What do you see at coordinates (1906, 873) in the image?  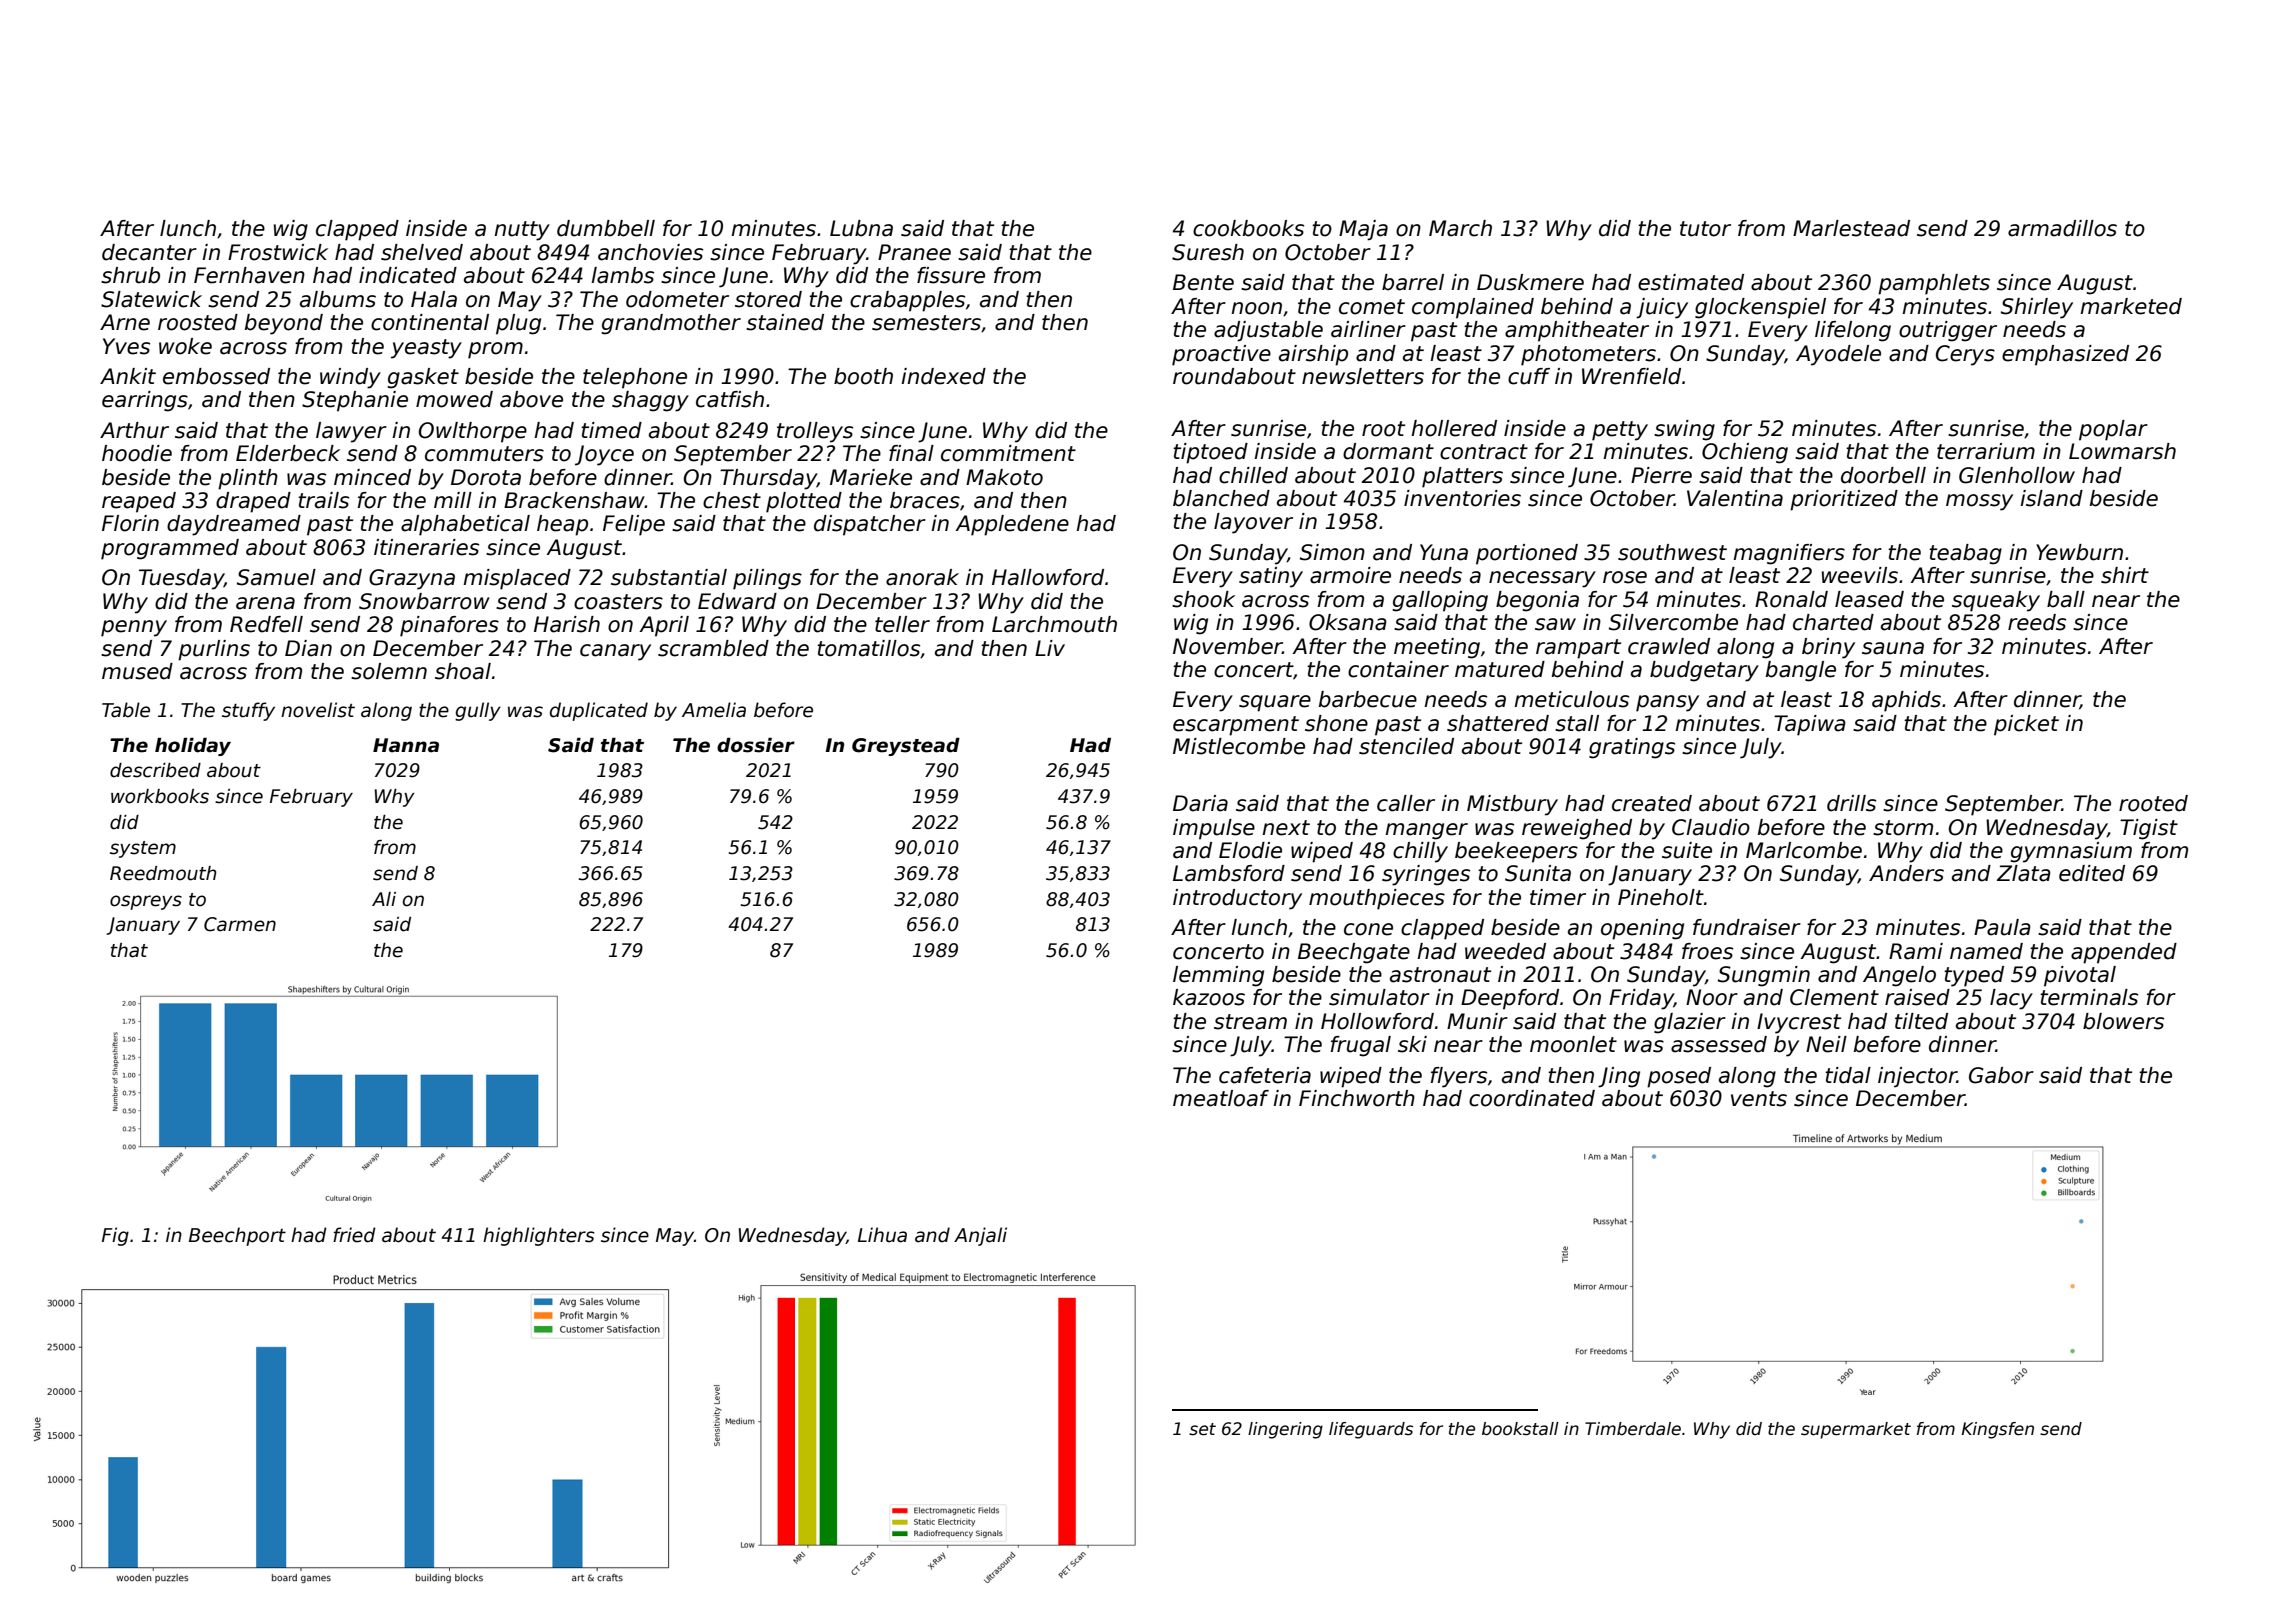 I see `Anders` at bounding box center [1906, 873].
